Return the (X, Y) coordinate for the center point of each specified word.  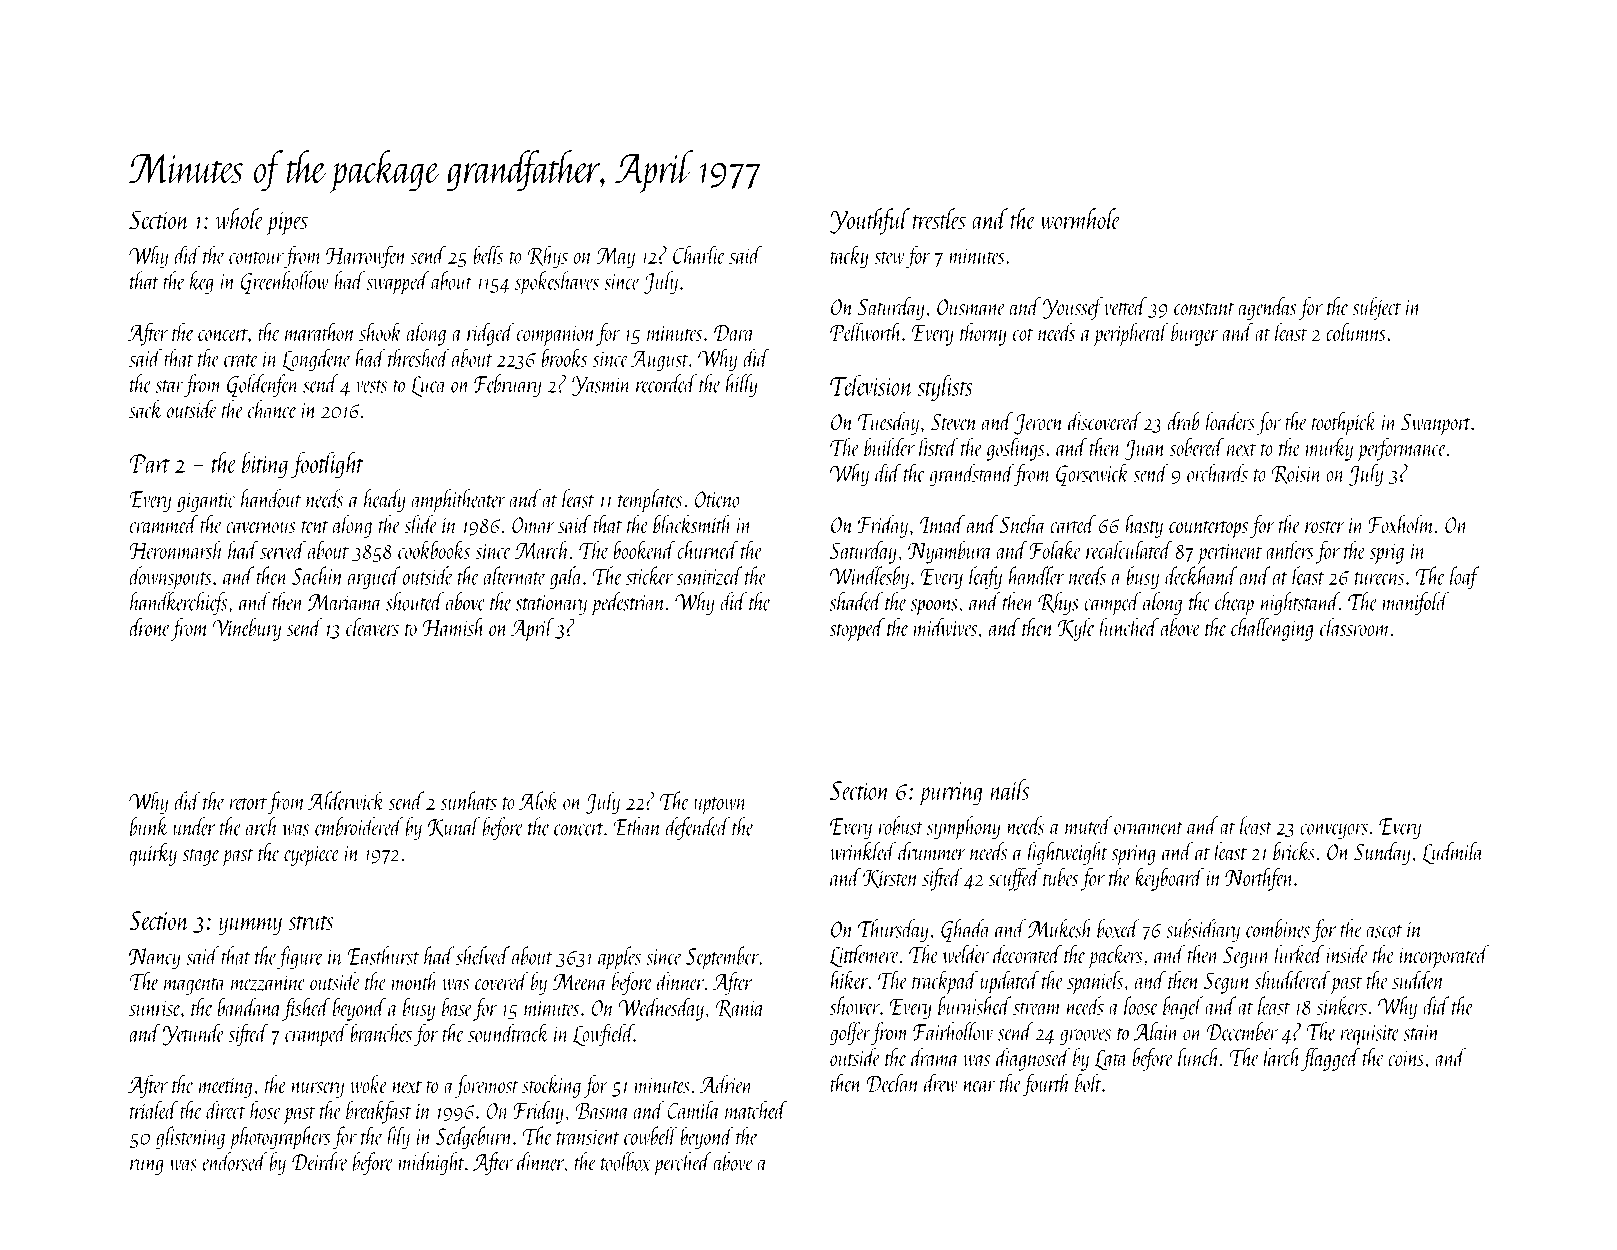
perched (682, 1164)
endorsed (234, 1161)
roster (1325, 527)
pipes (287, 223)
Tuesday (888, 423)
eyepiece (312, 856)
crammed (164, 524)
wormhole (1080, 219)
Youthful (870, 221)
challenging (1272, 629)
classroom (1355, 627)
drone (150, 627)
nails (1009, 789)
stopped (857, 630)
